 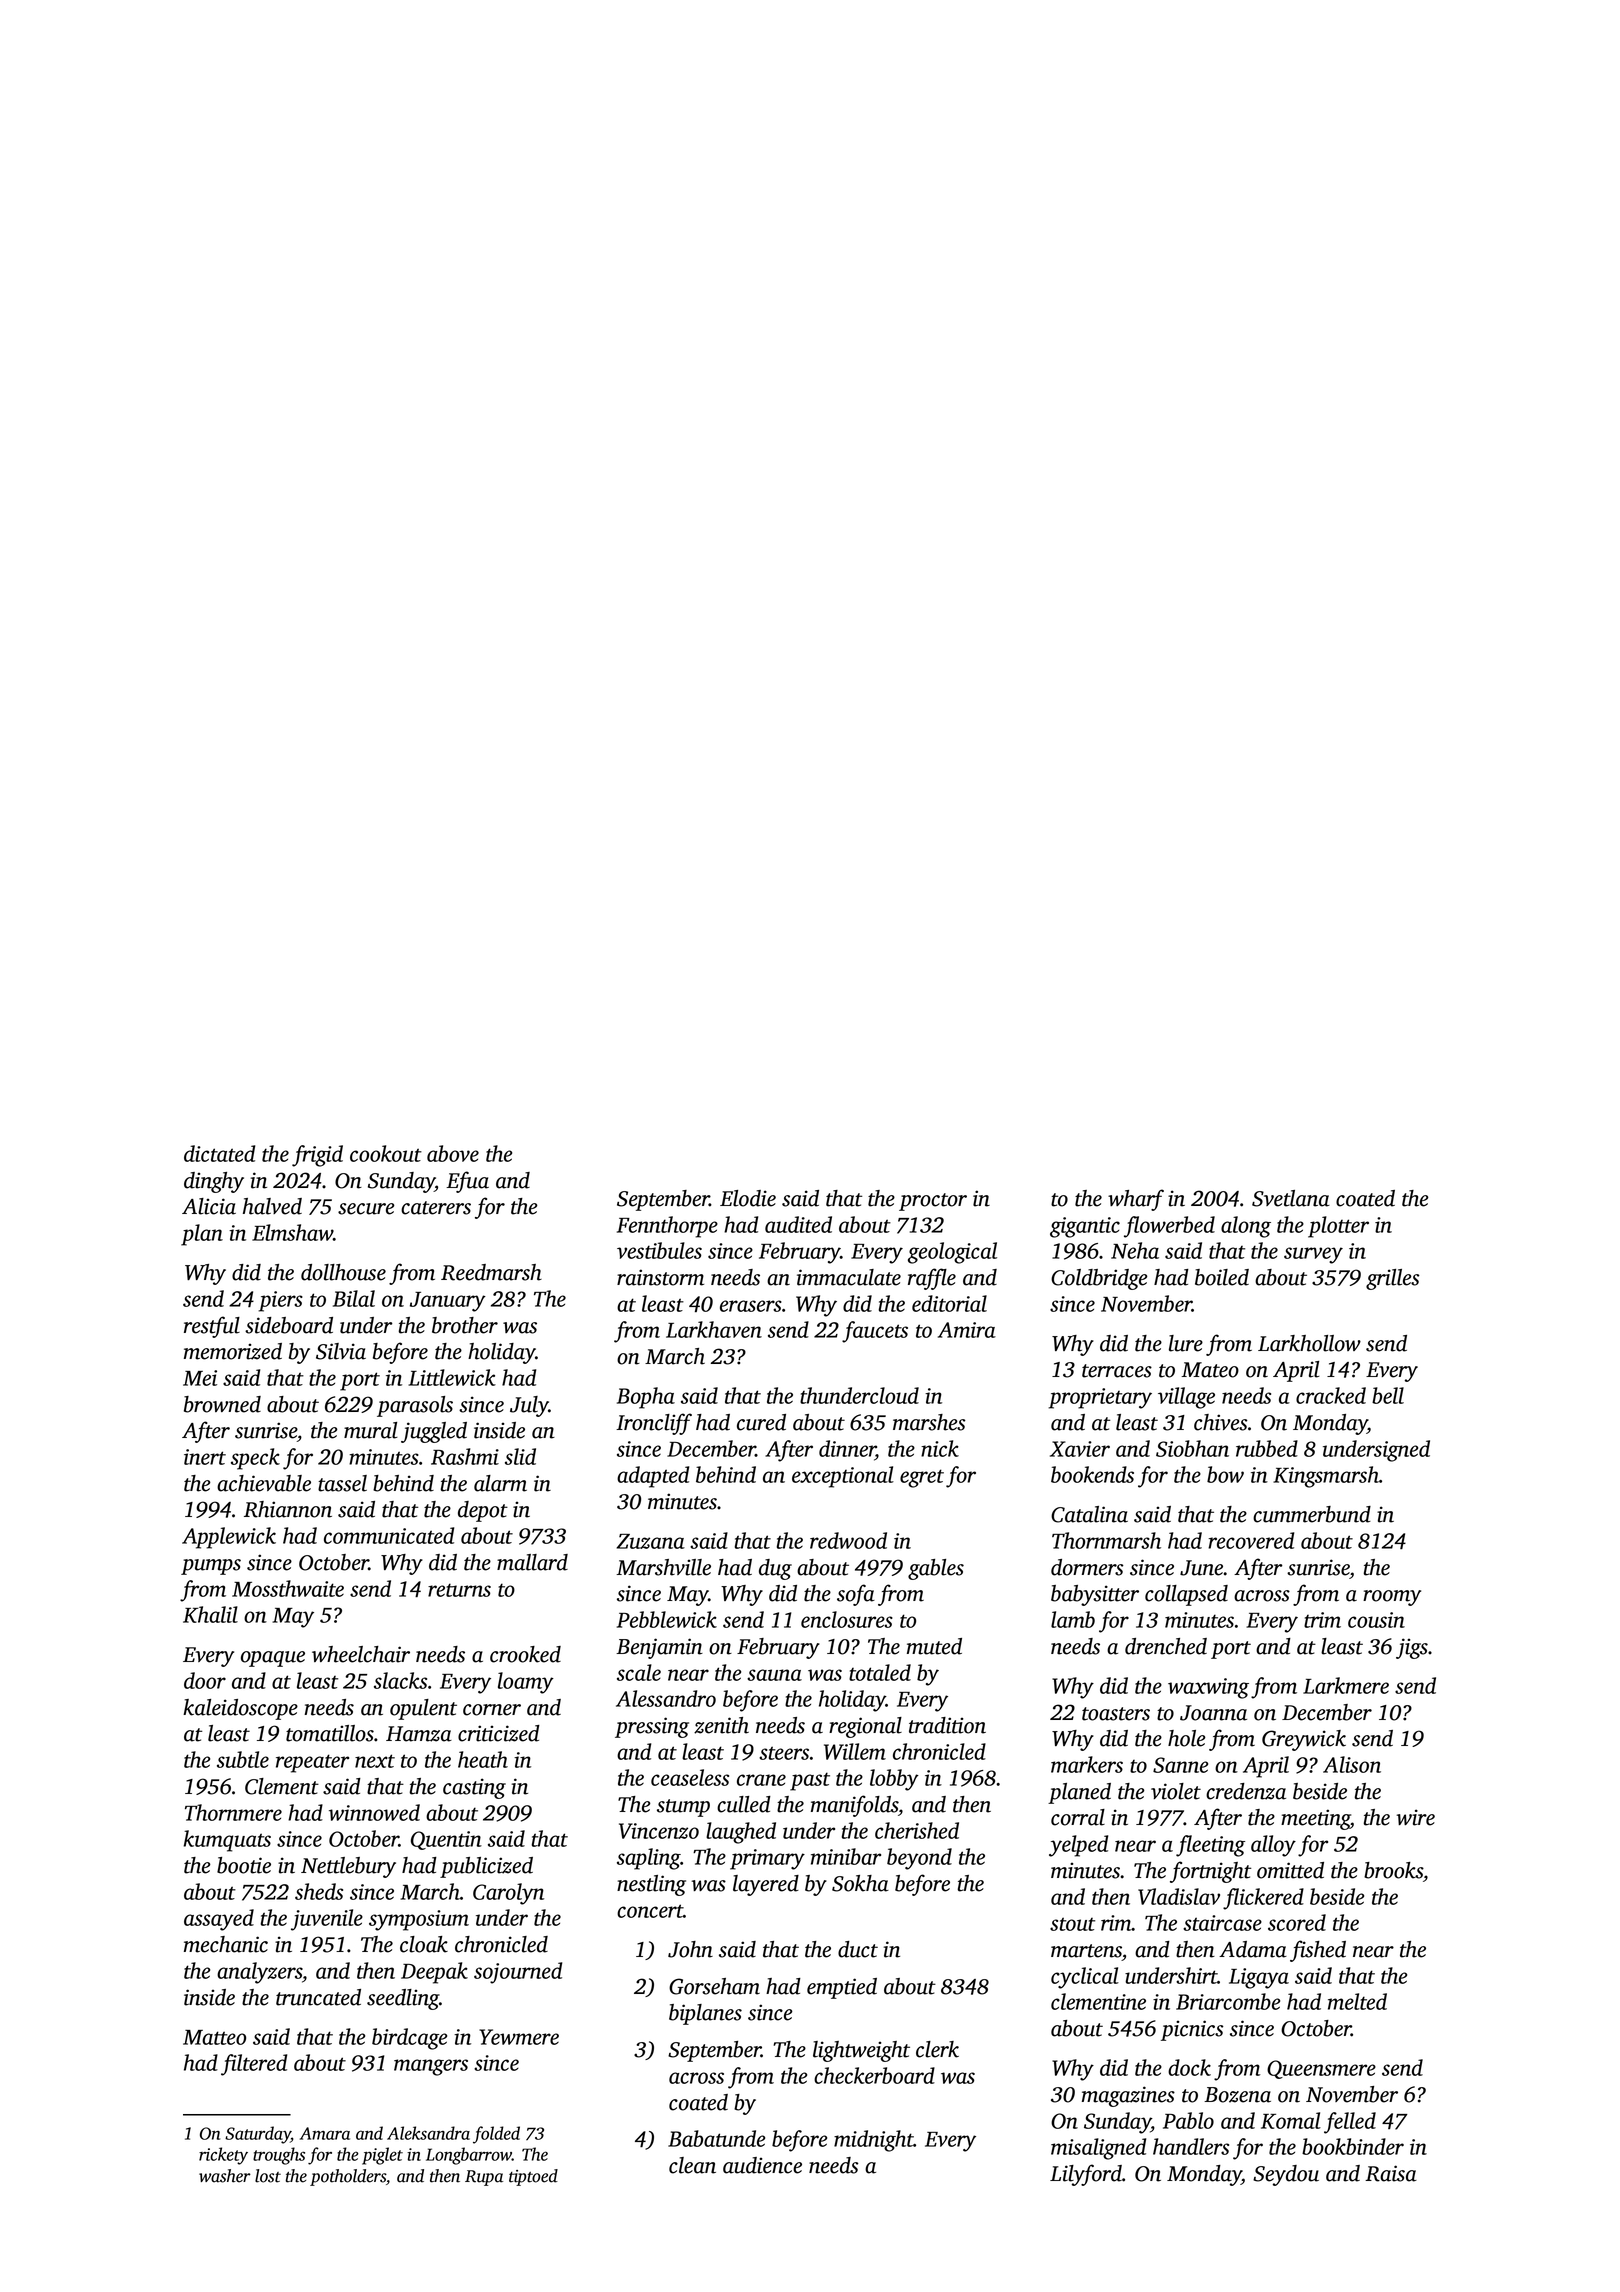 What do you see at coordinates (933, 1202) in the page?
I see `proctor` at bounding box center [933, 1202].
